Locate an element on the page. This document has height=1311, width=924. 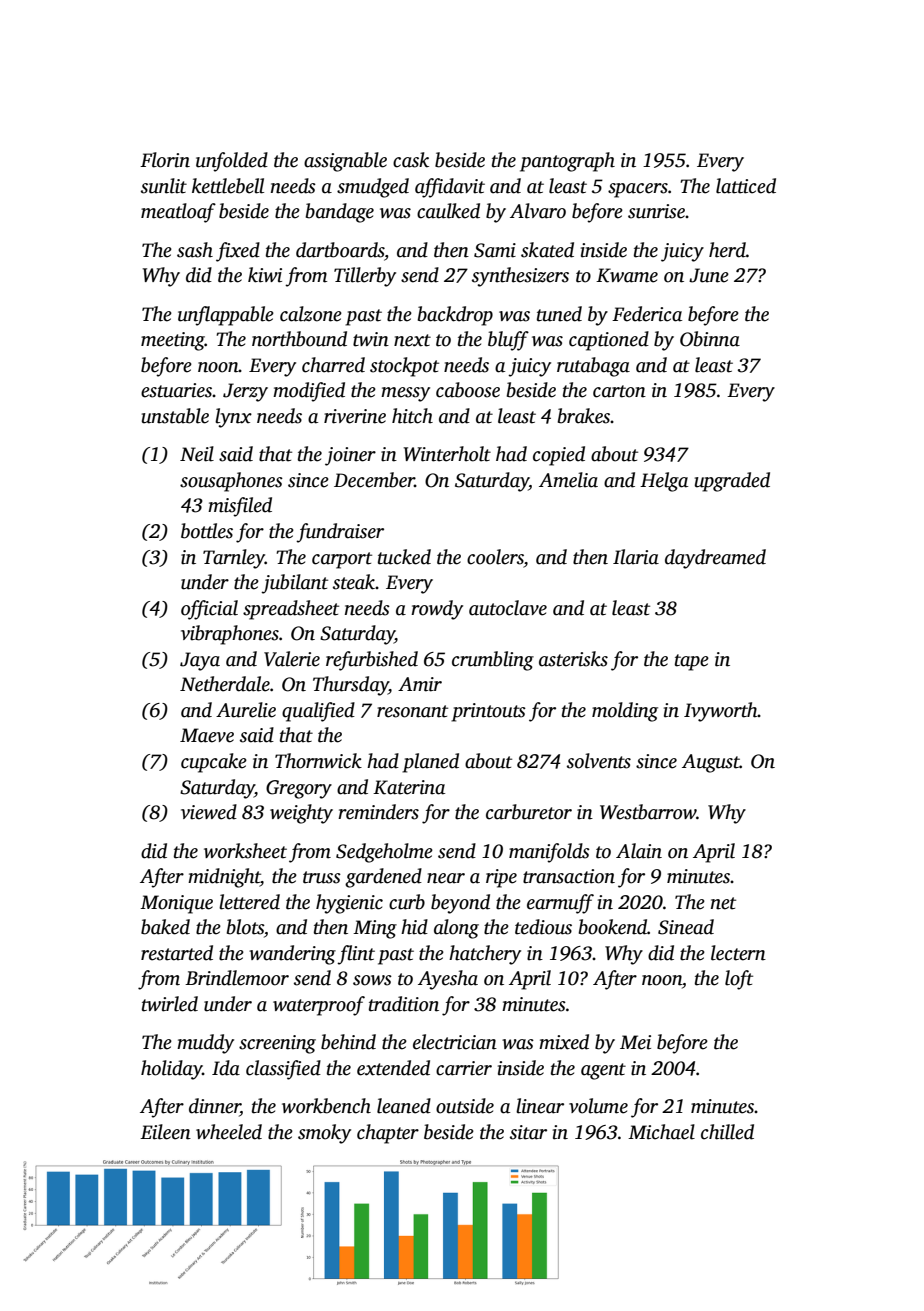
backdrop is located at coordinates (455, 316).
